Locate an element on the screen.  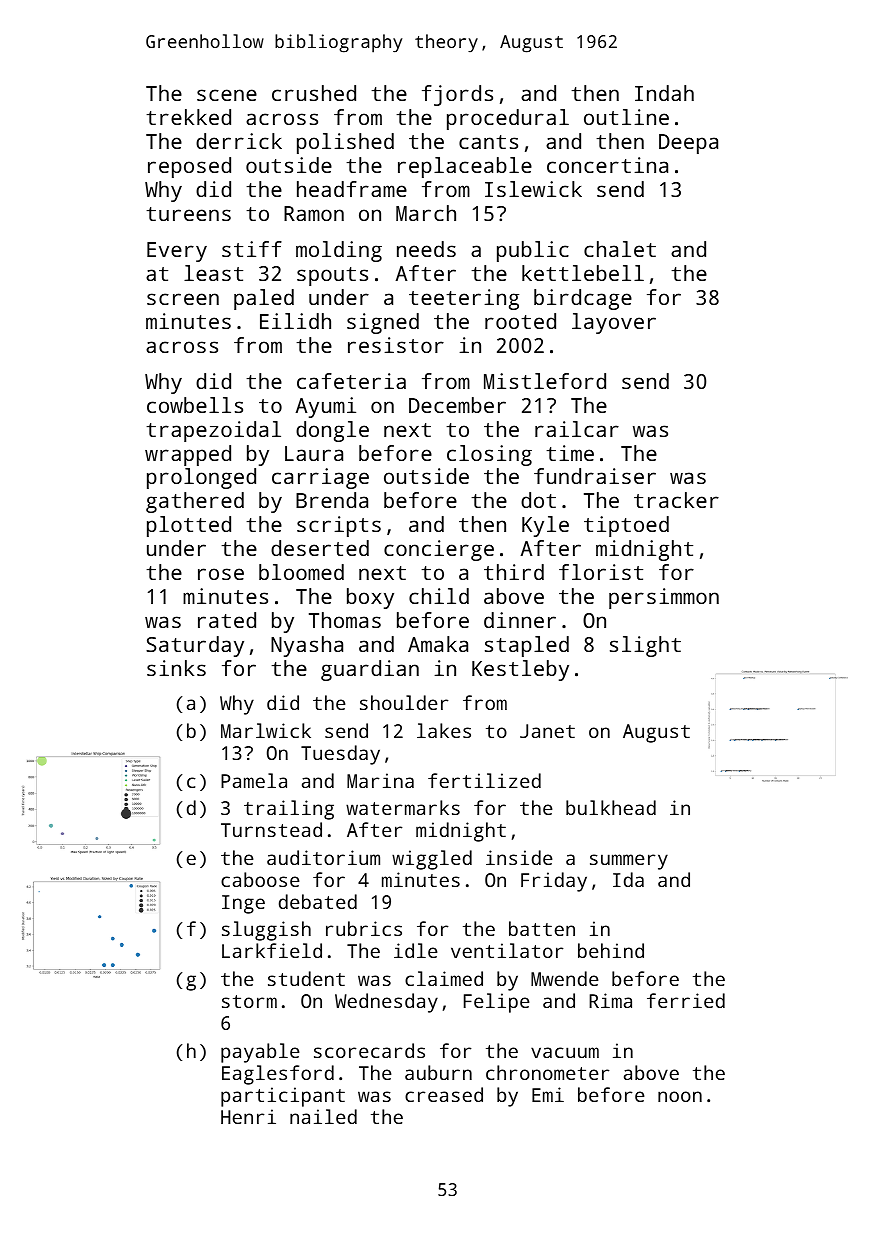
trekked is located at coordinates (188, 117).
